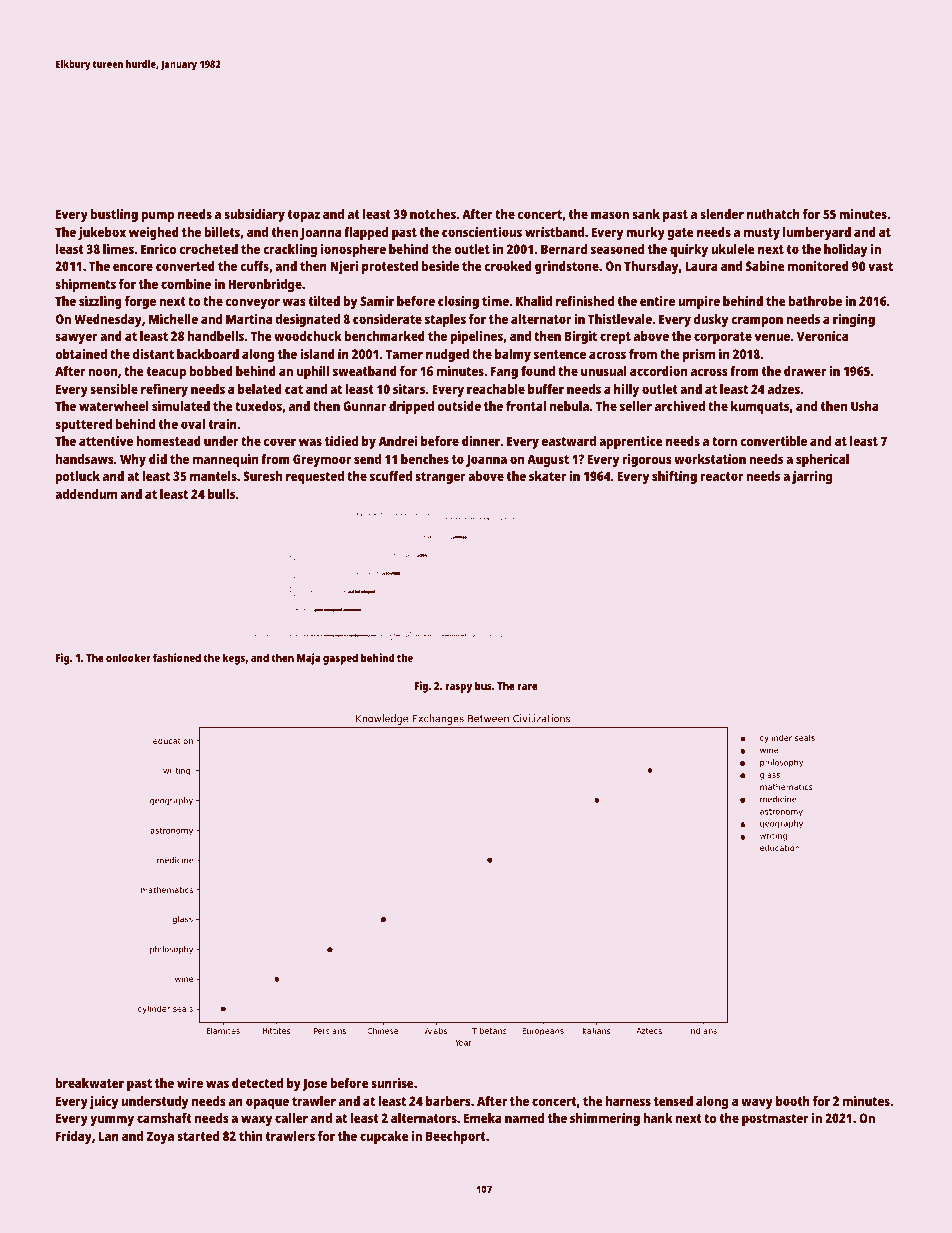  Describe the element at coordinates (854, 320) in the image. I see `ringing` at that location.
